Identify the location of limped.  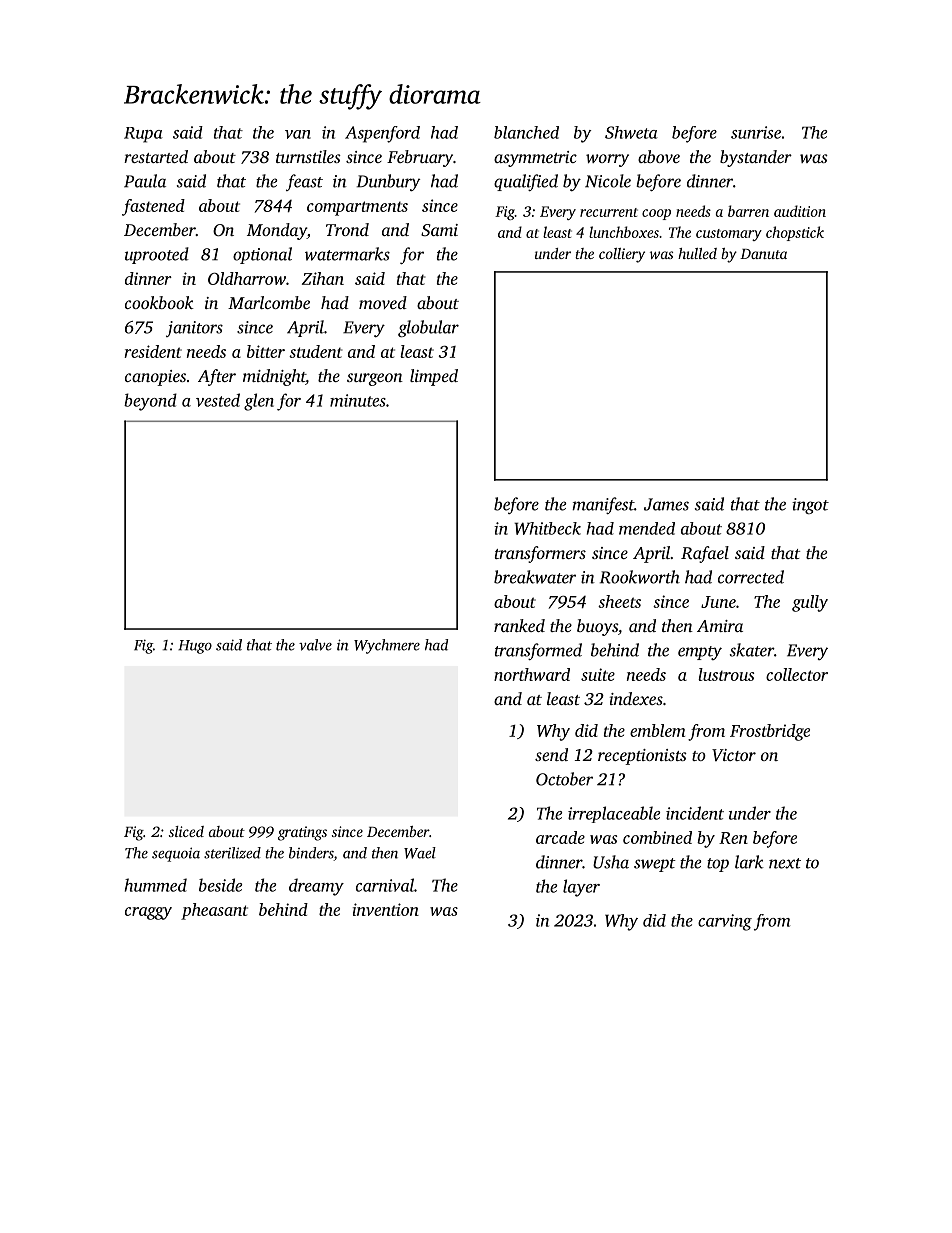
(434, 377).
